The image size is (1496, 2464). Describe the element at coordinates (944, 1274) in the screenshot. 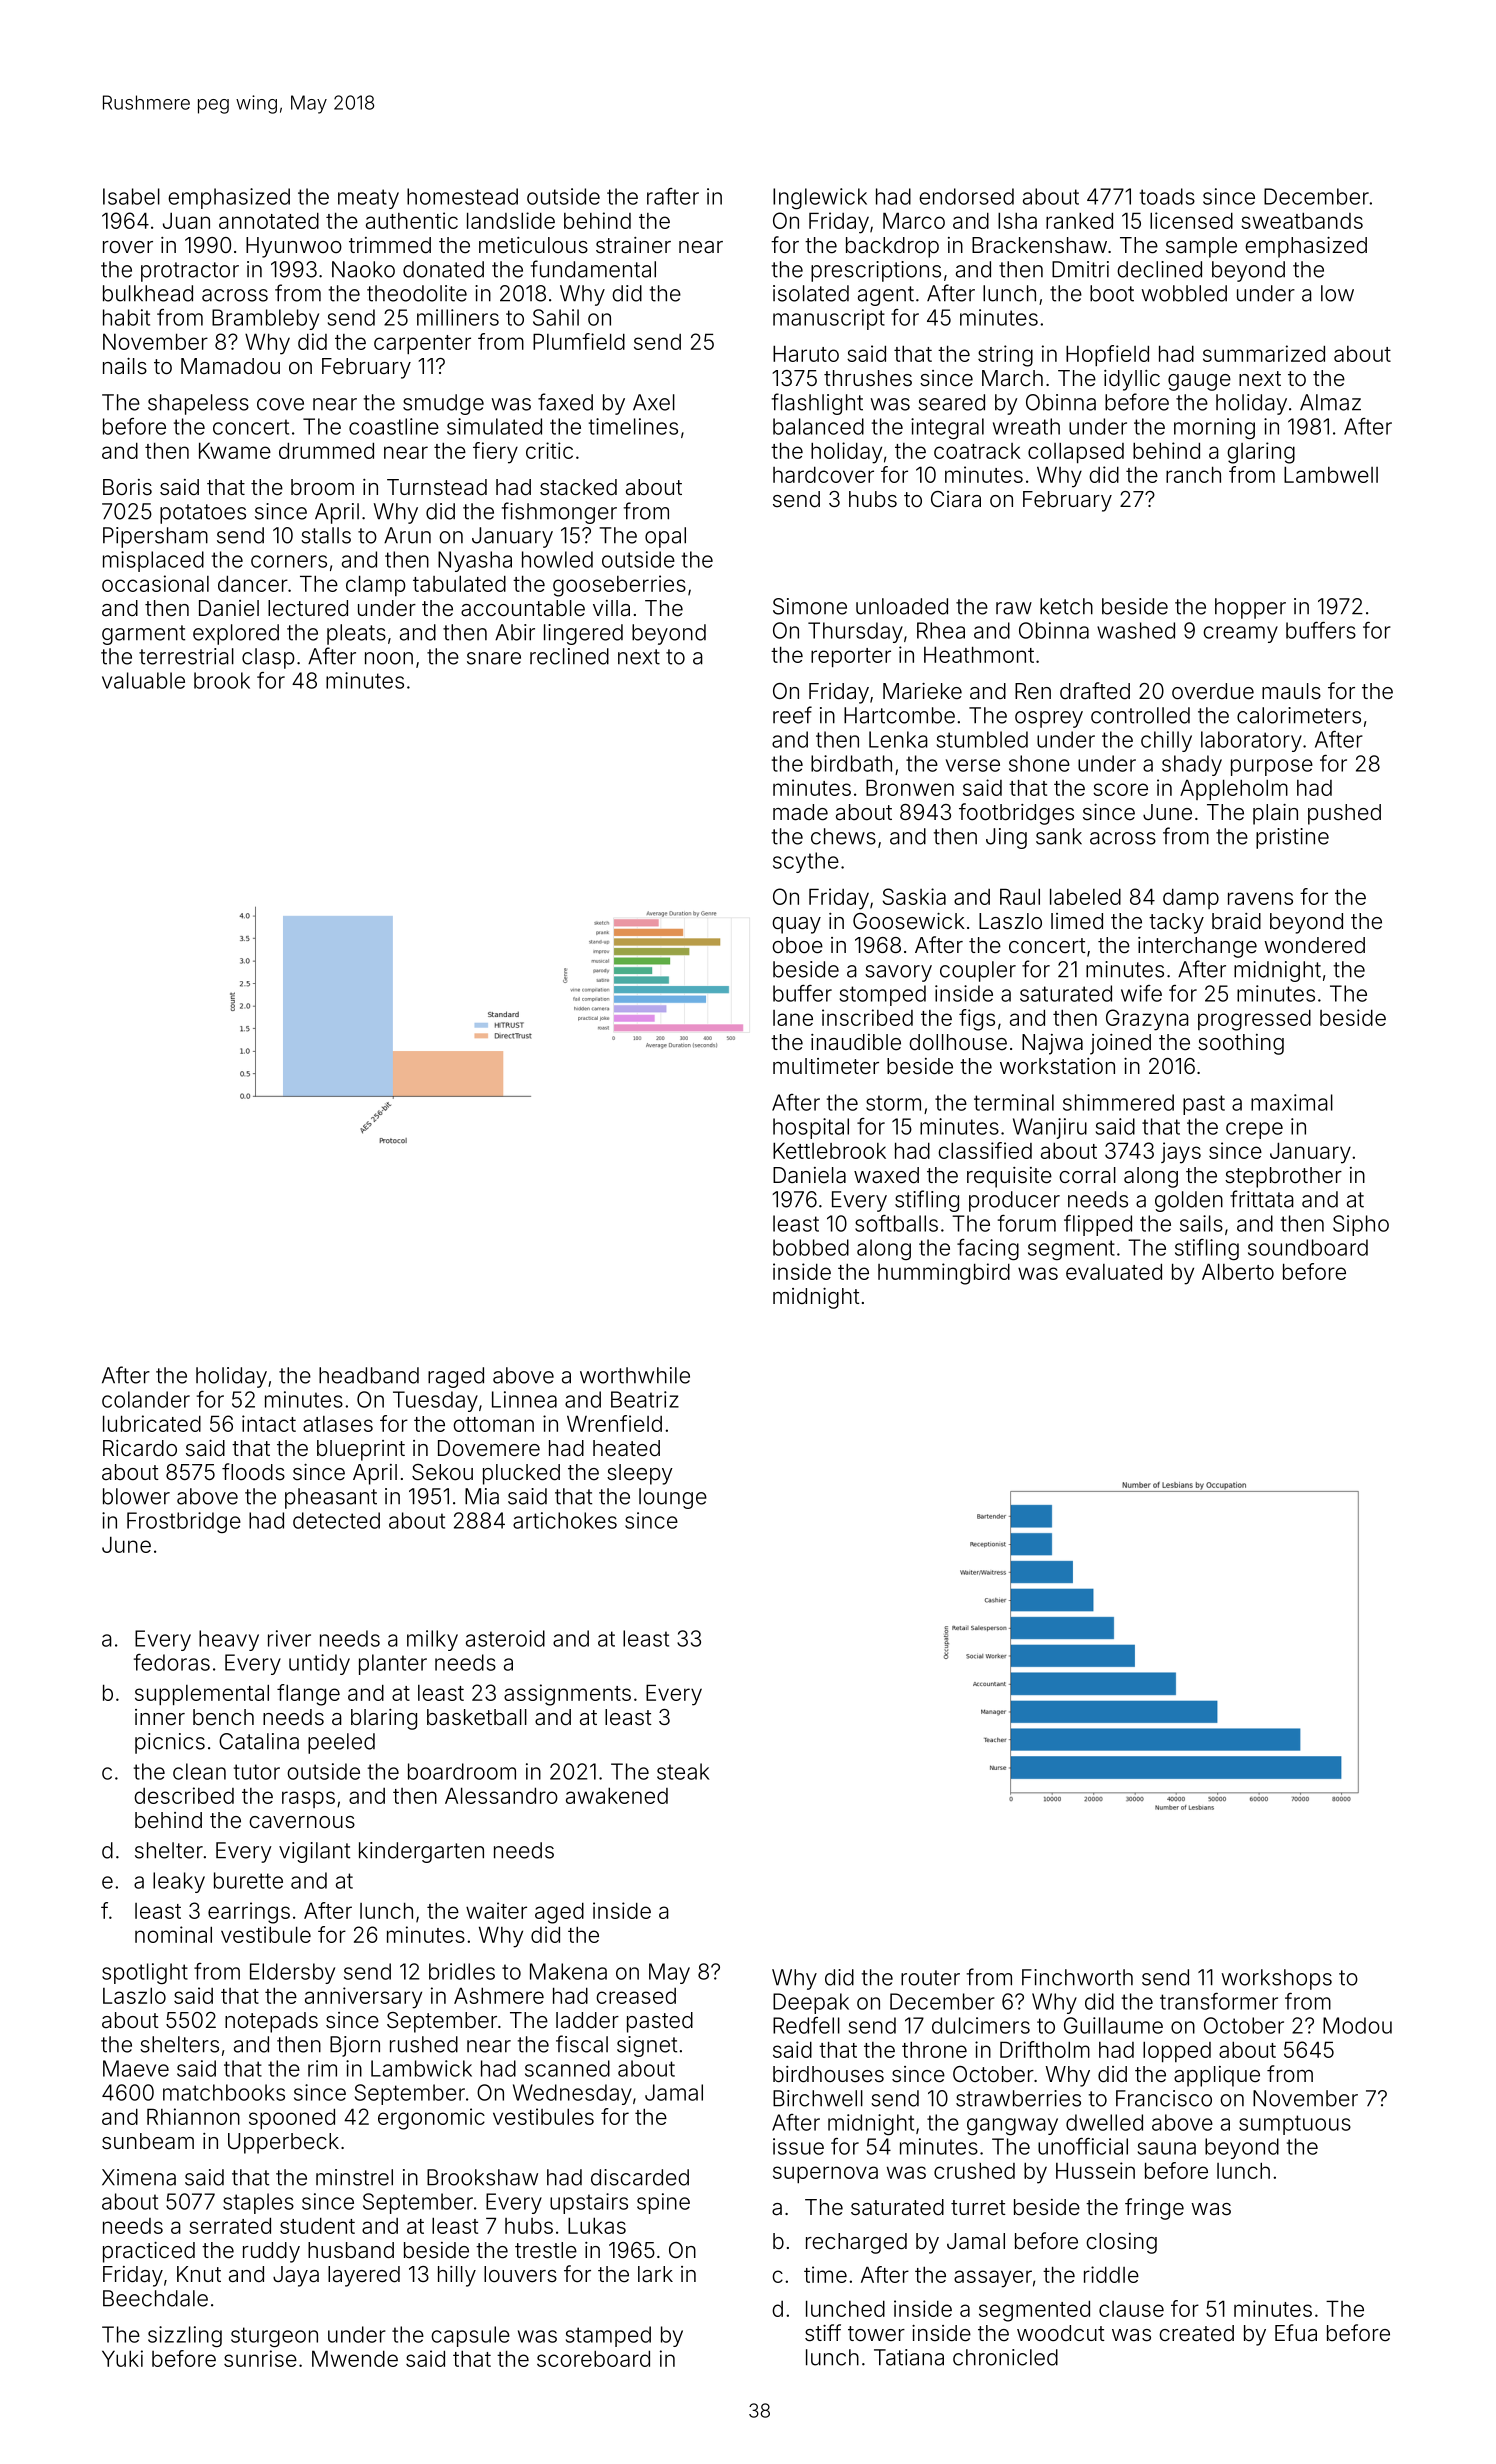

I see `hummingbird` at that location.
